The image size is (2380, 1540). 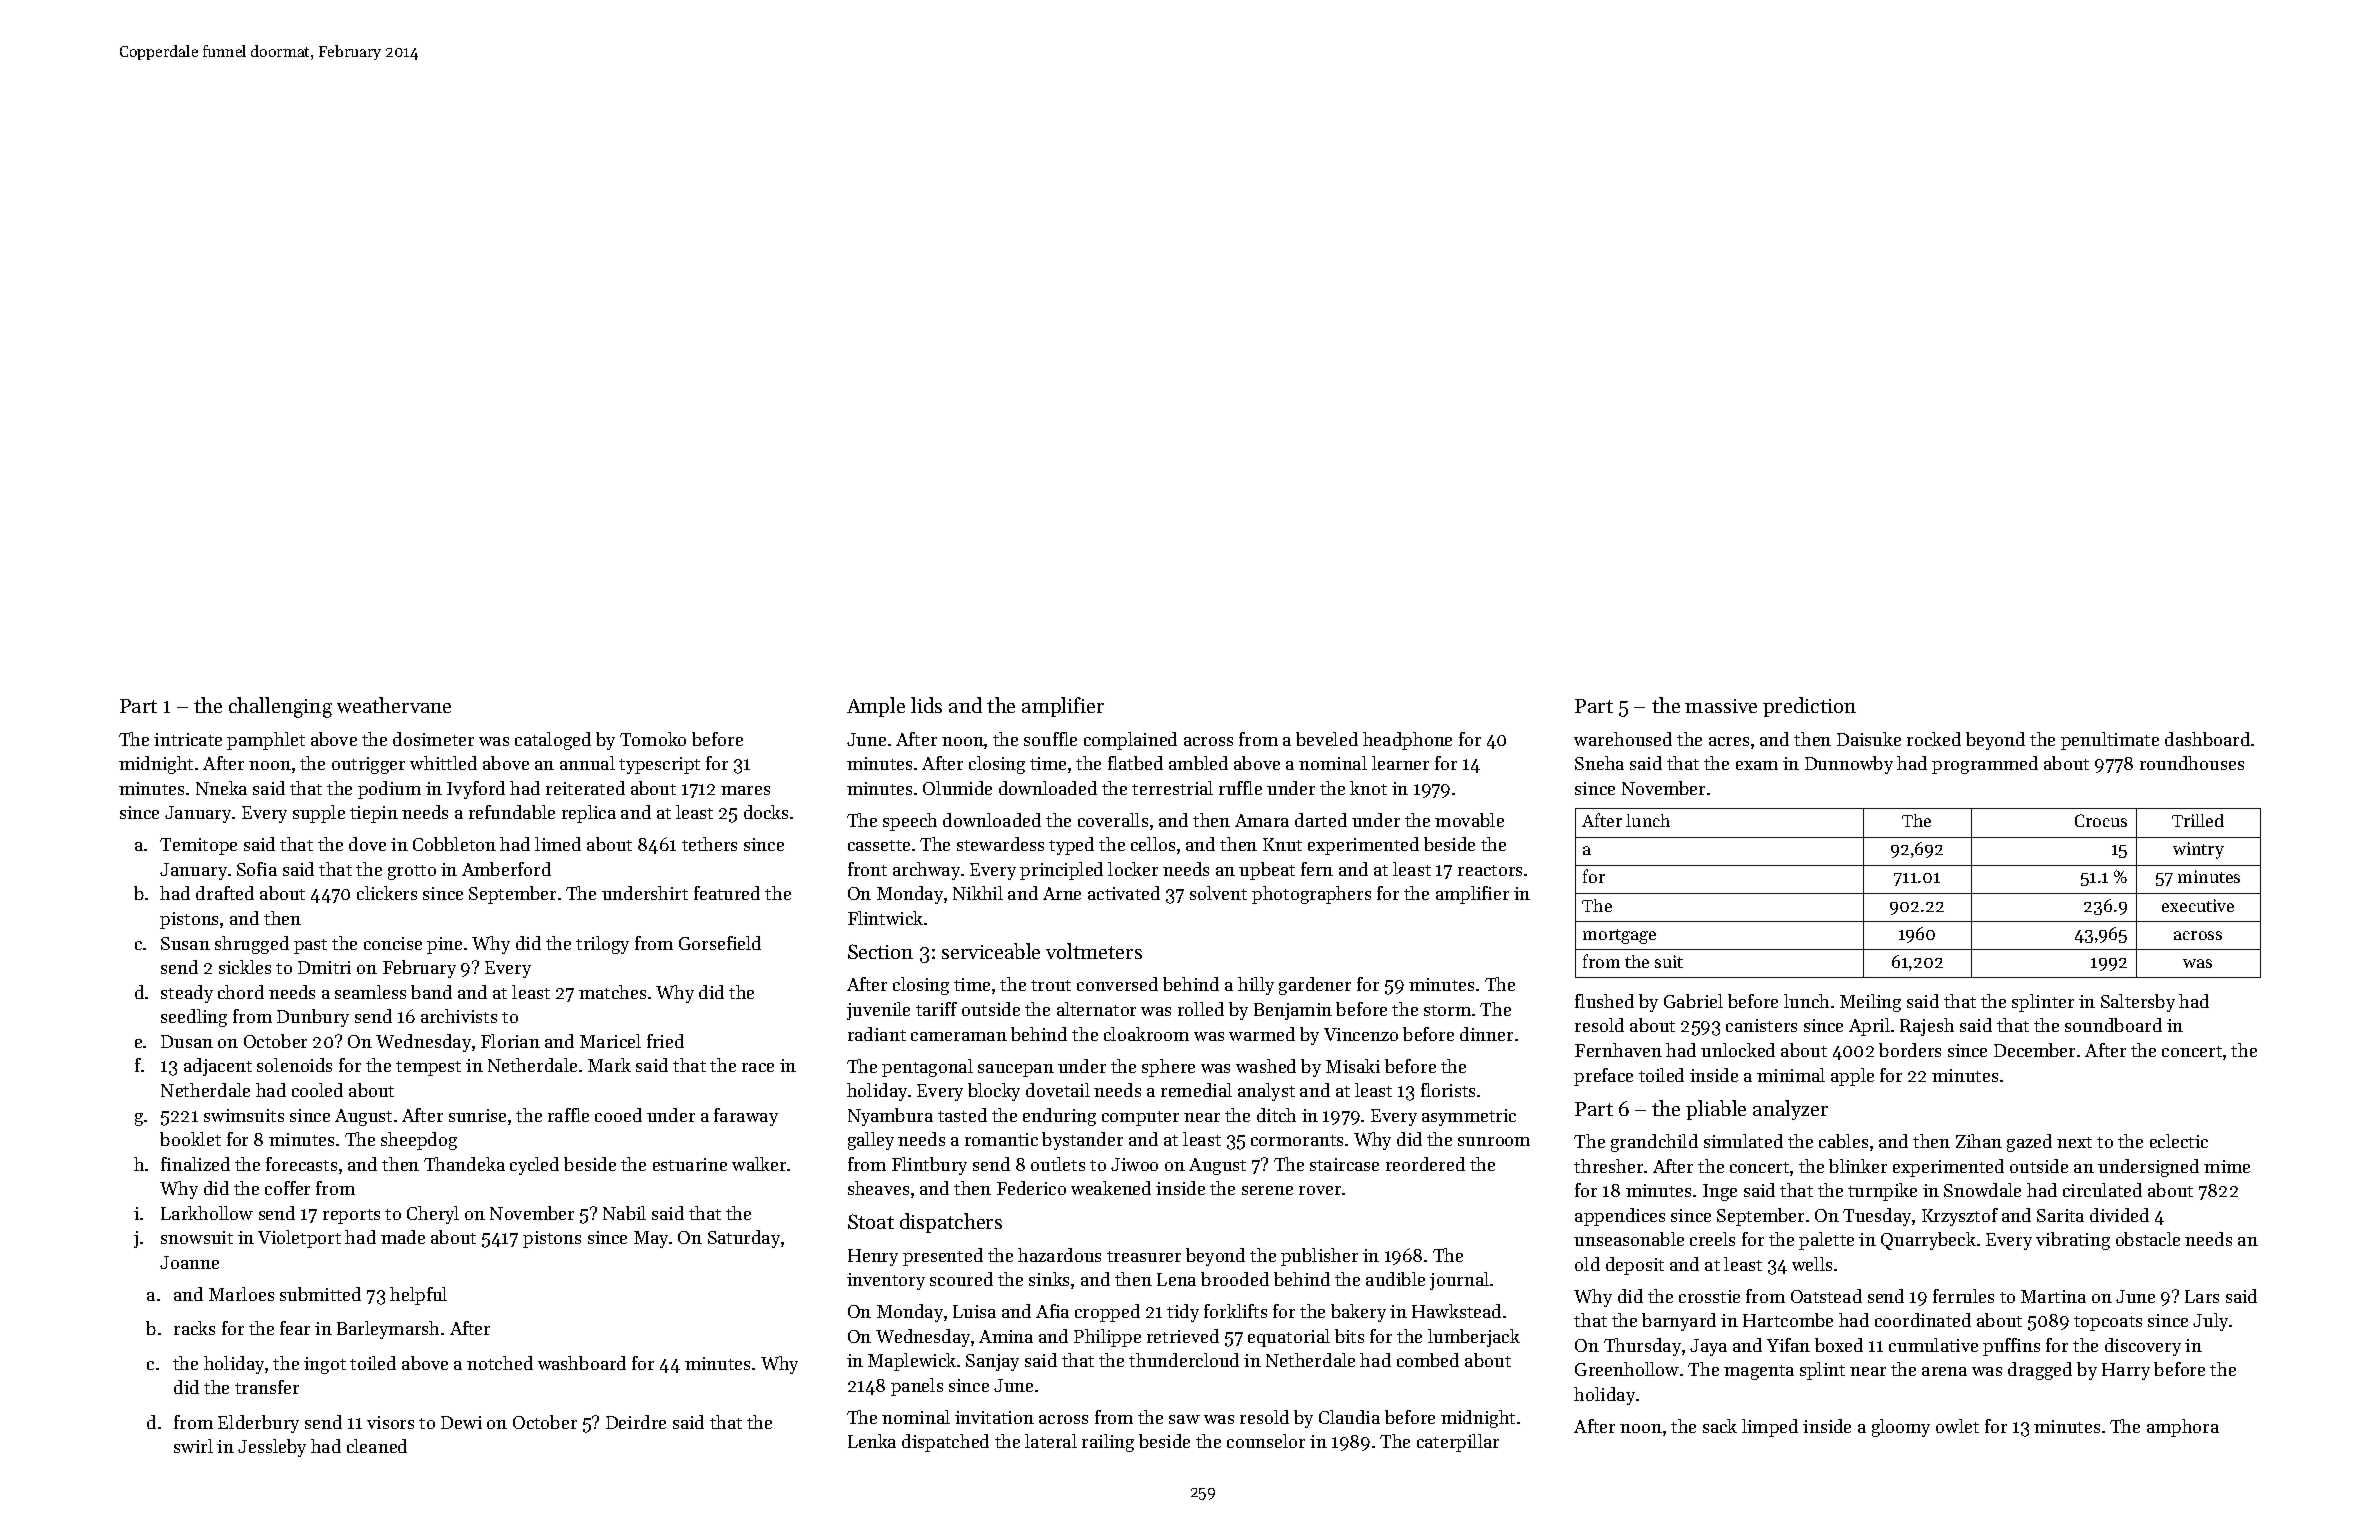 I want to click on Florian, so click(x=510, y=1041).
